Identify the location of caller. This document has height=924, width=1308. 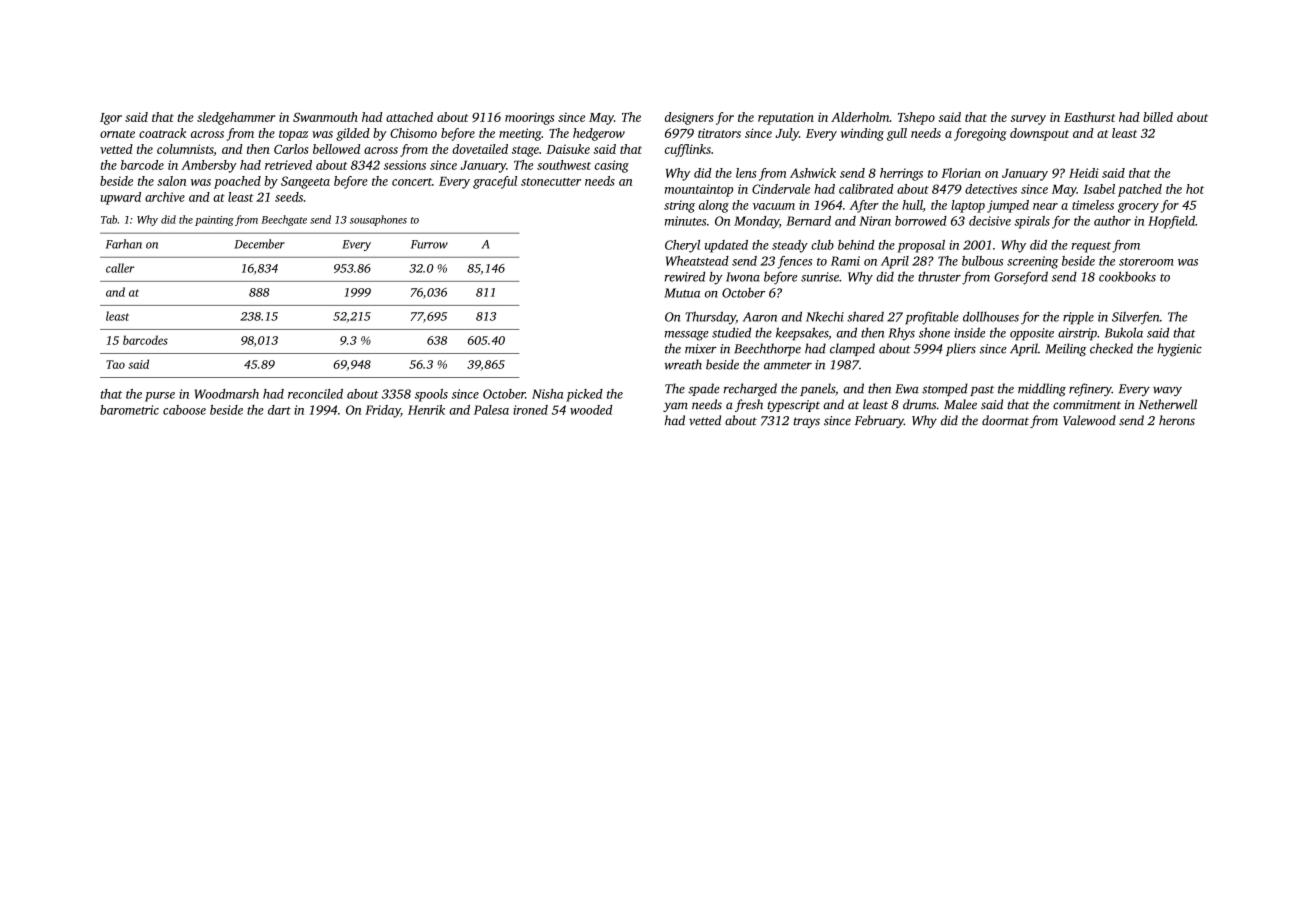
(120, 268).
